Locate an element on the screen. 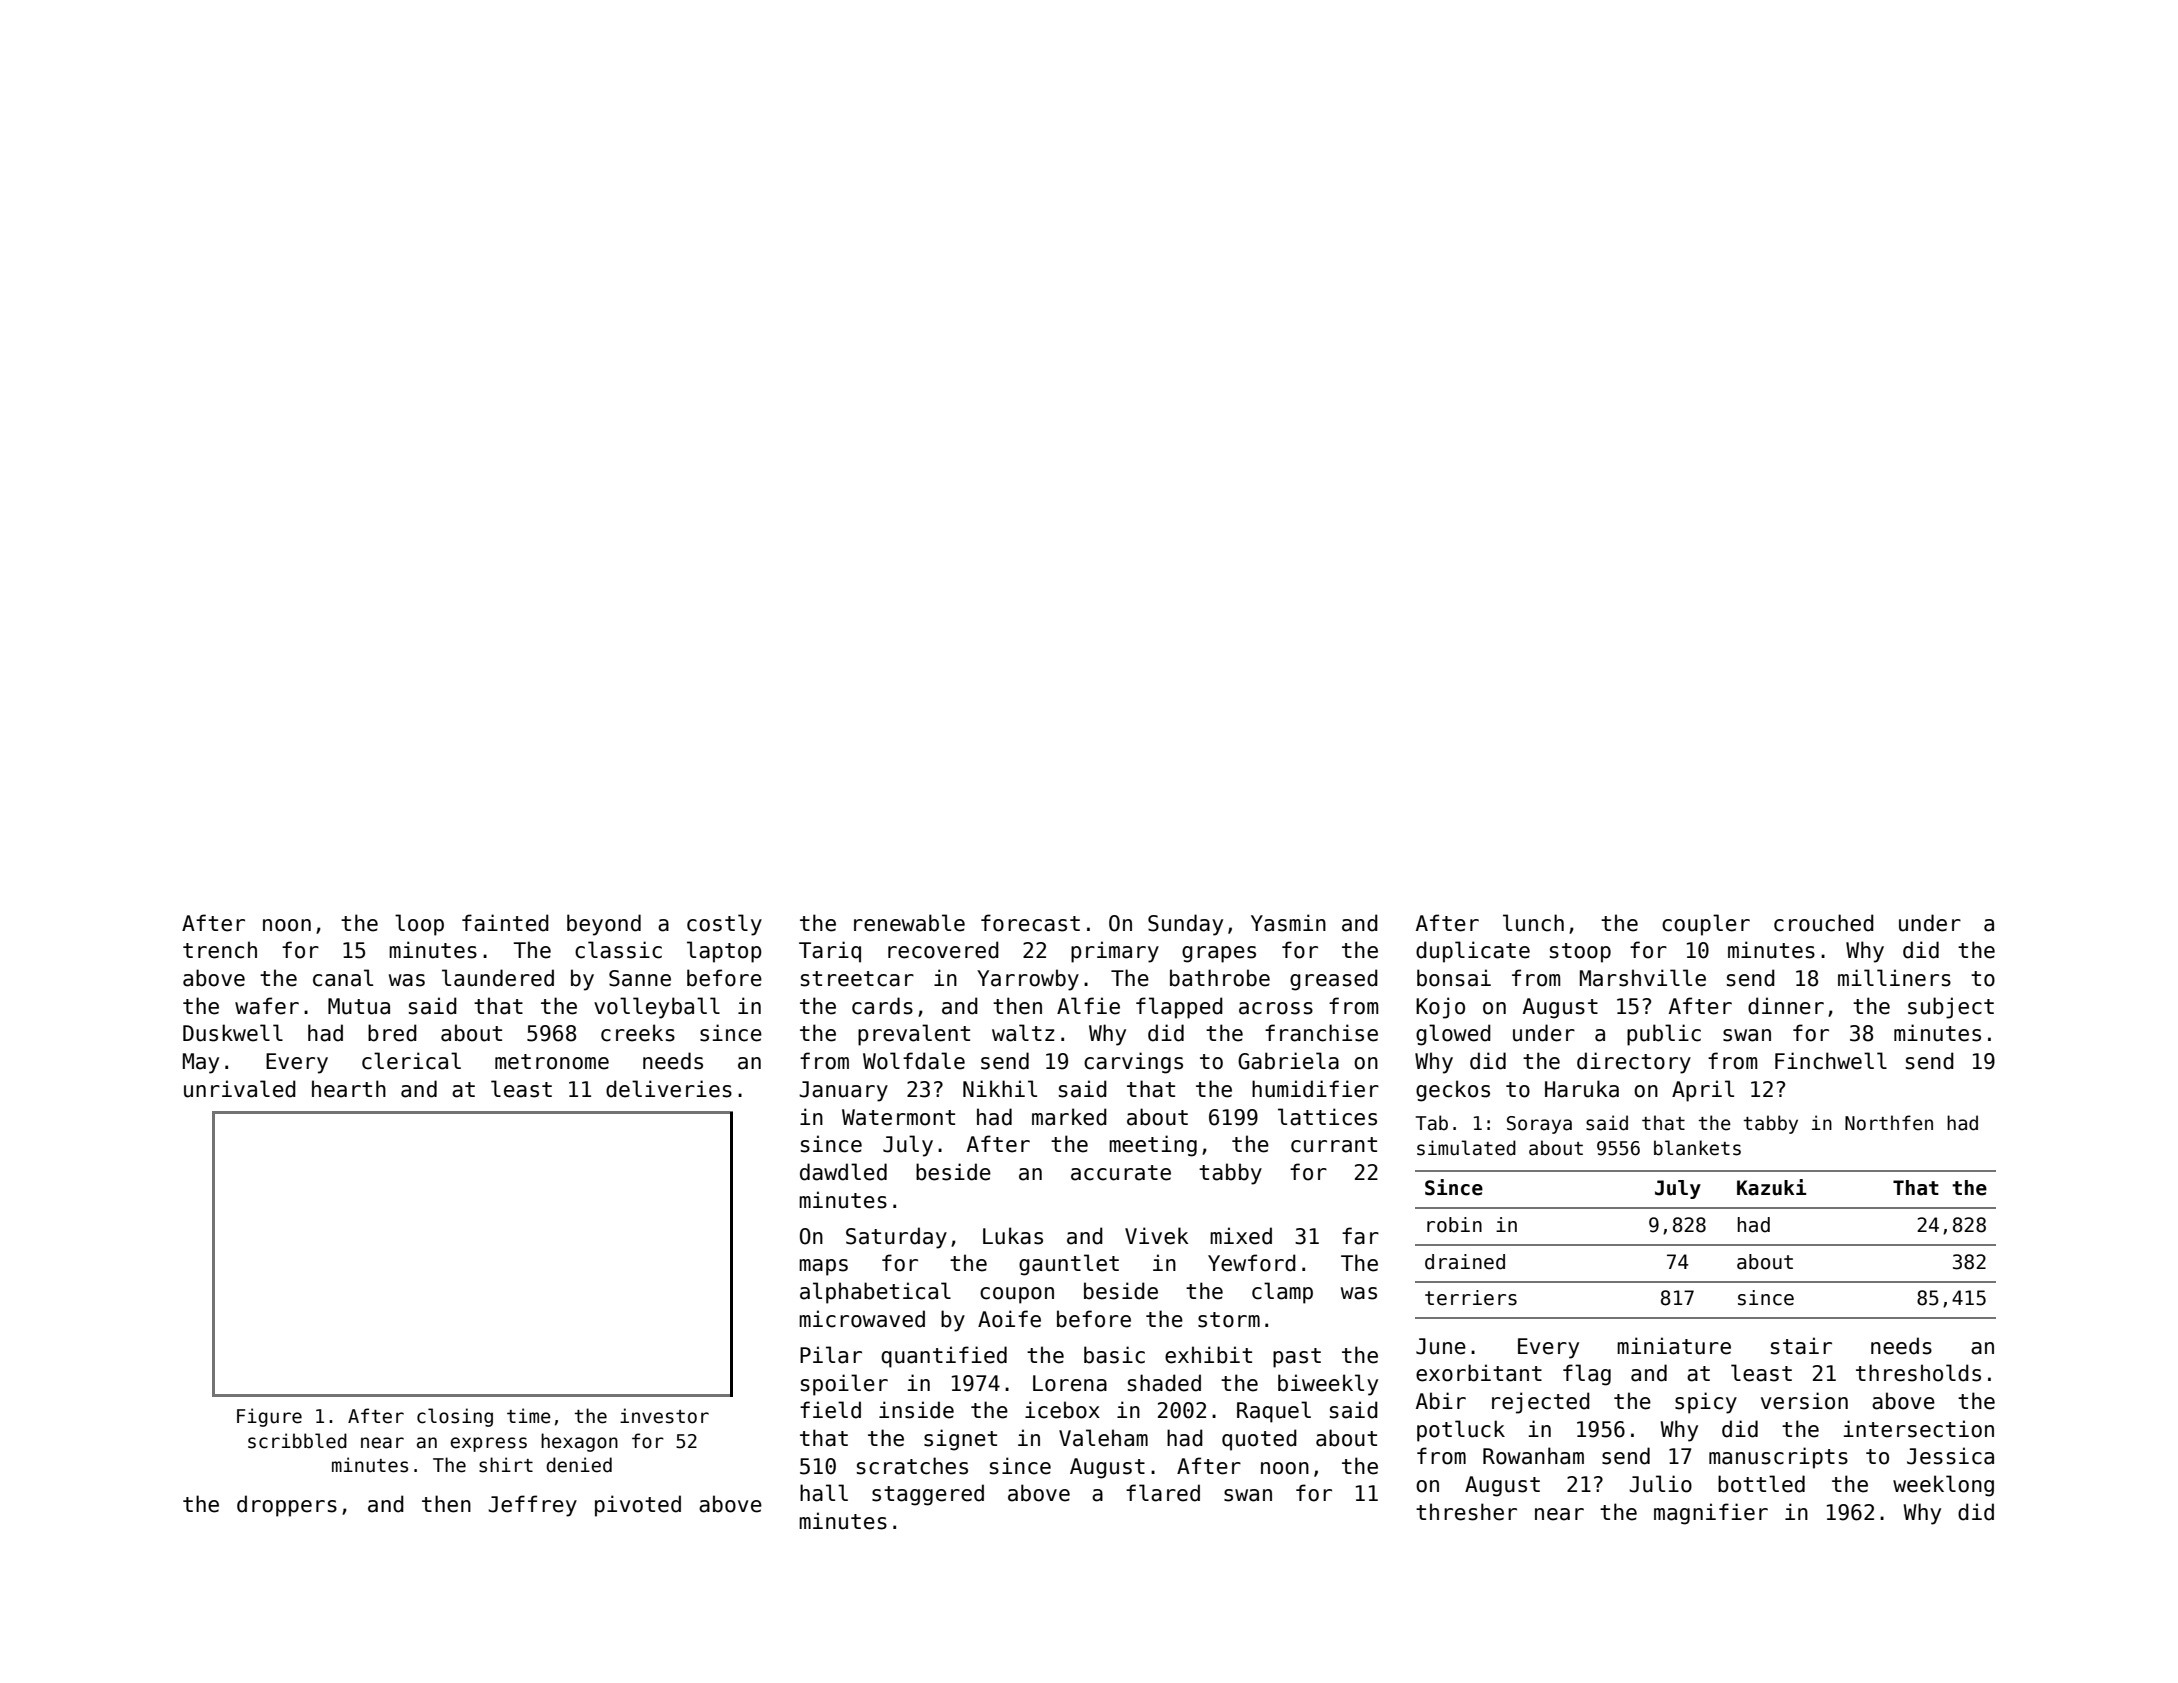 This screenshot has width=2178, height=1683. unrivaled is located at coordinates (240, 1089).
